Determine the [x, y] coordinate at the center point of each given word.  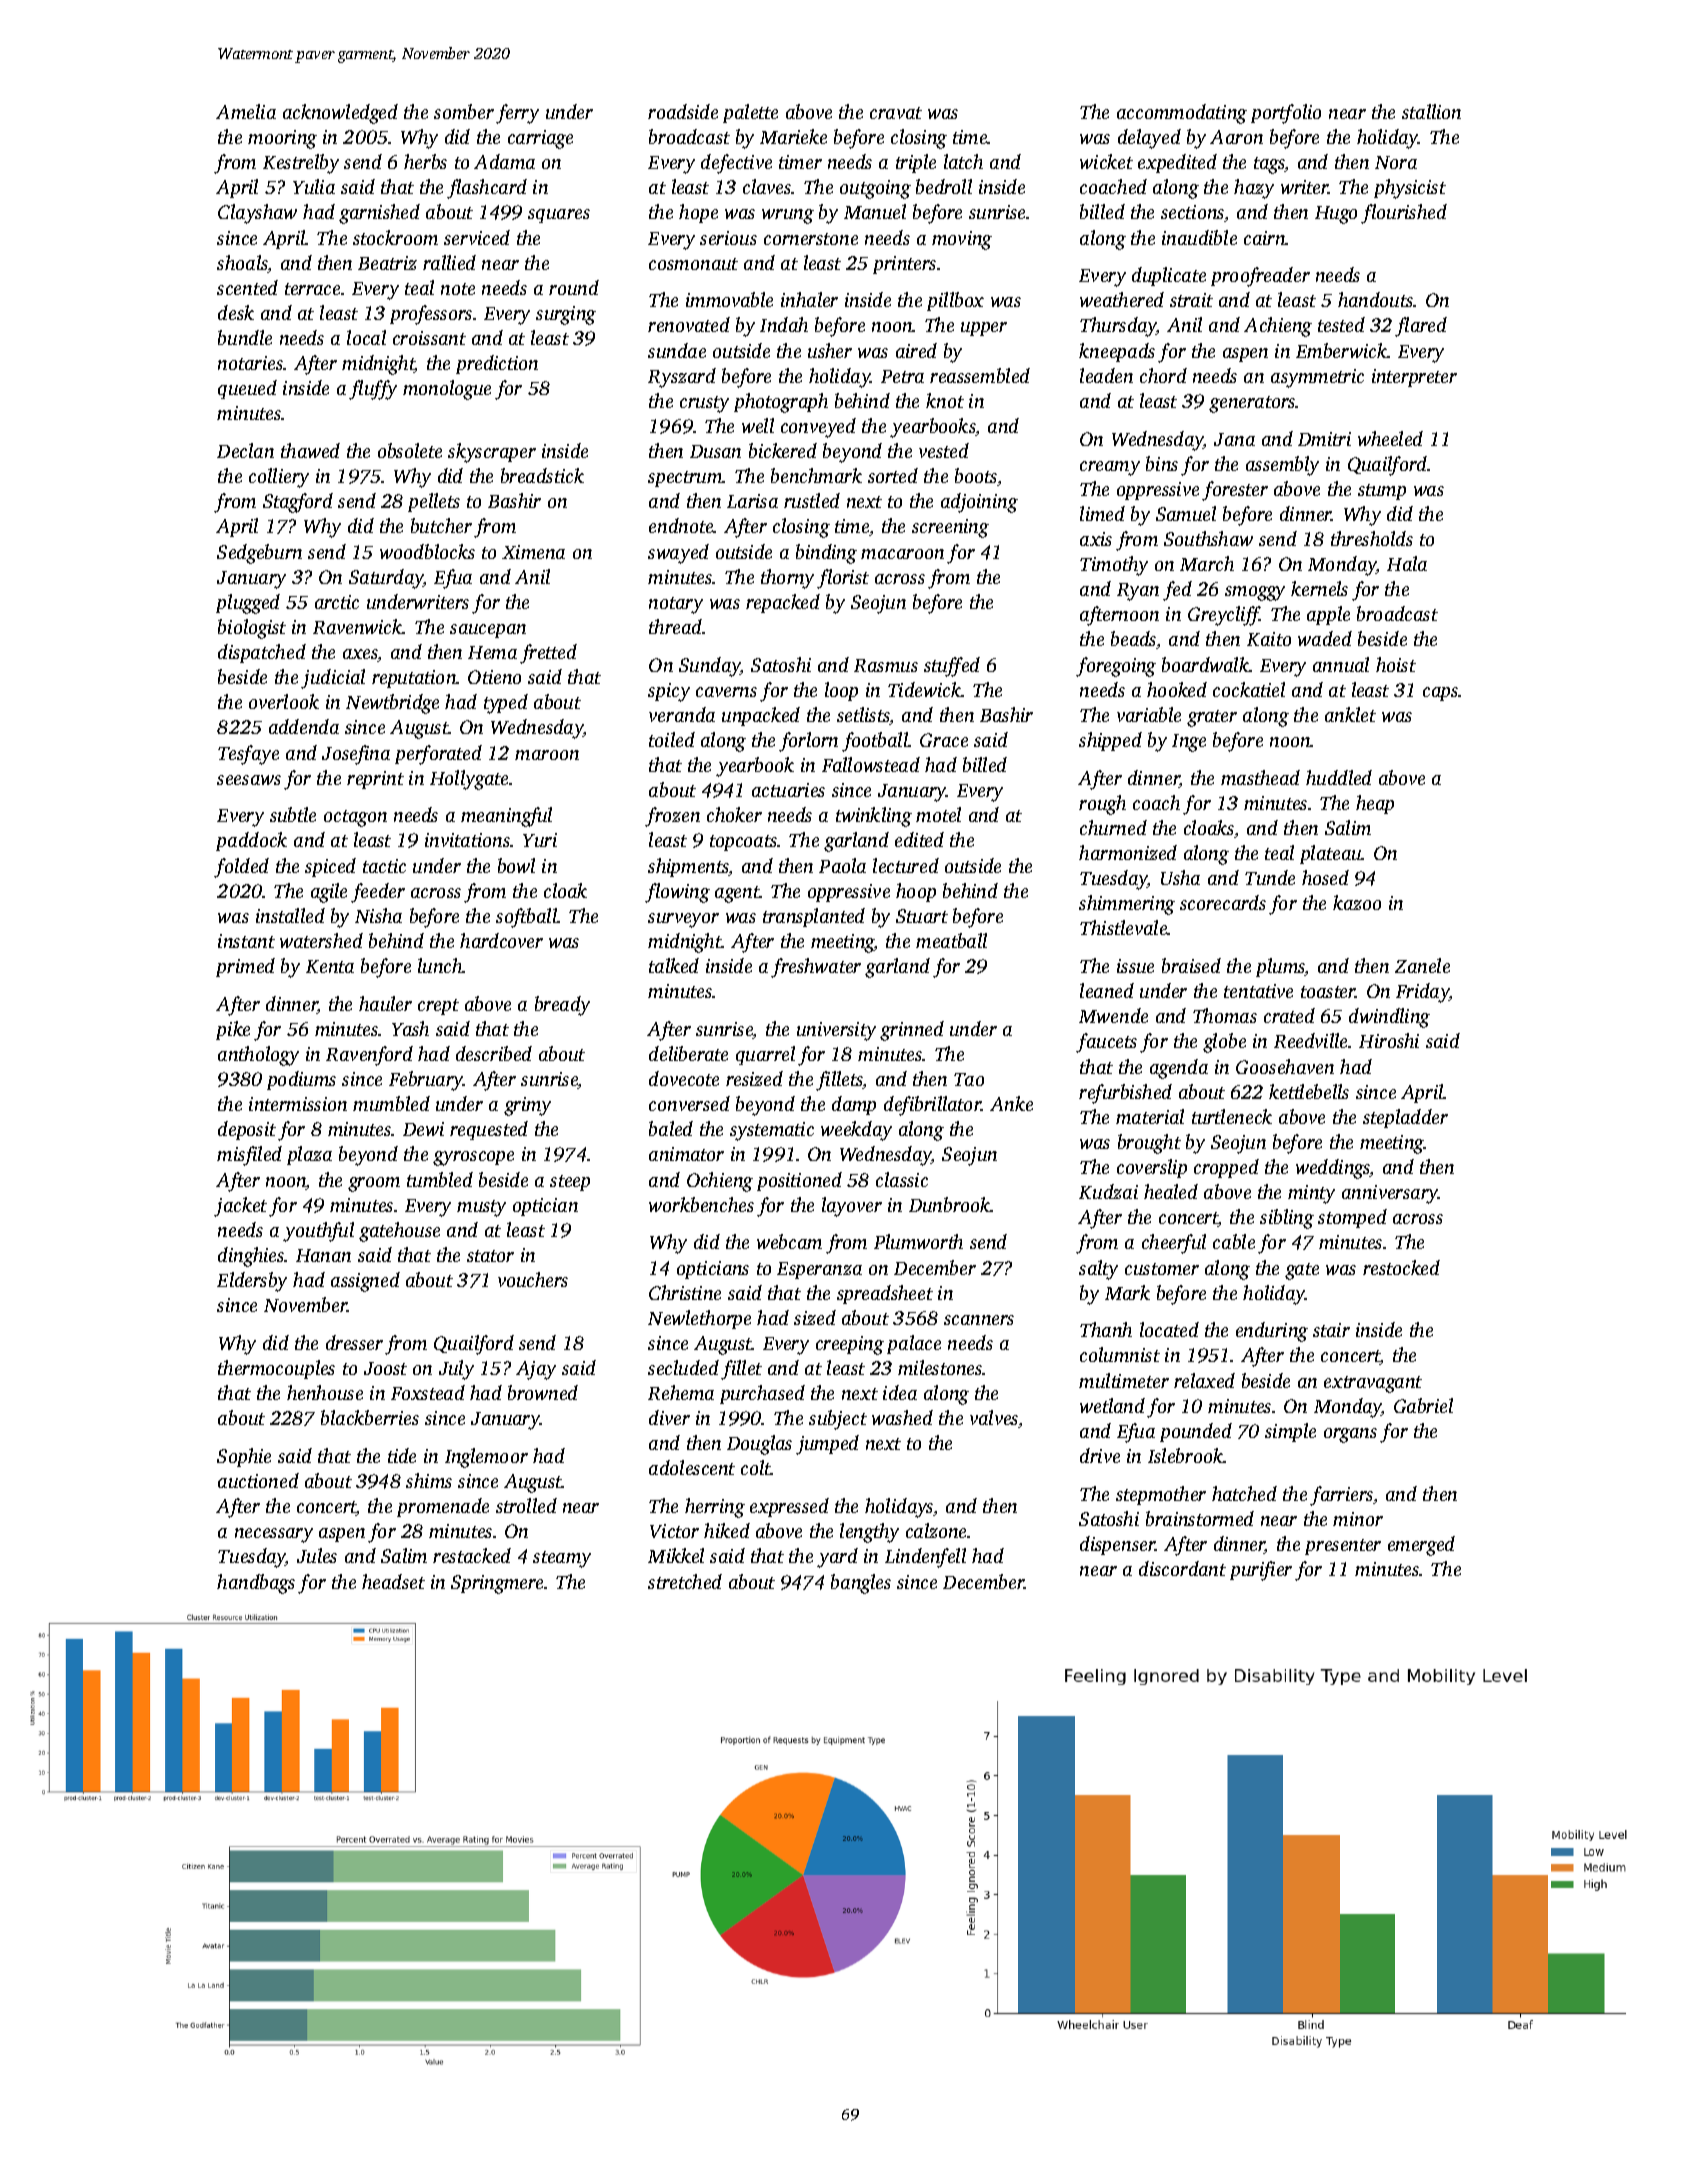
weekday [856, 1131]
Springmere [497, 1584]
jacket [240, 1207]
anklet [1350, 714]
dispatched [262, 653]
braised [1191, 965]
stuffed [952, 667]
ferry [517, 114]
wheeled [1390, 438]
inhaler [809, 299]
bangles [861, 1584]
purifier [1261, 1571]
